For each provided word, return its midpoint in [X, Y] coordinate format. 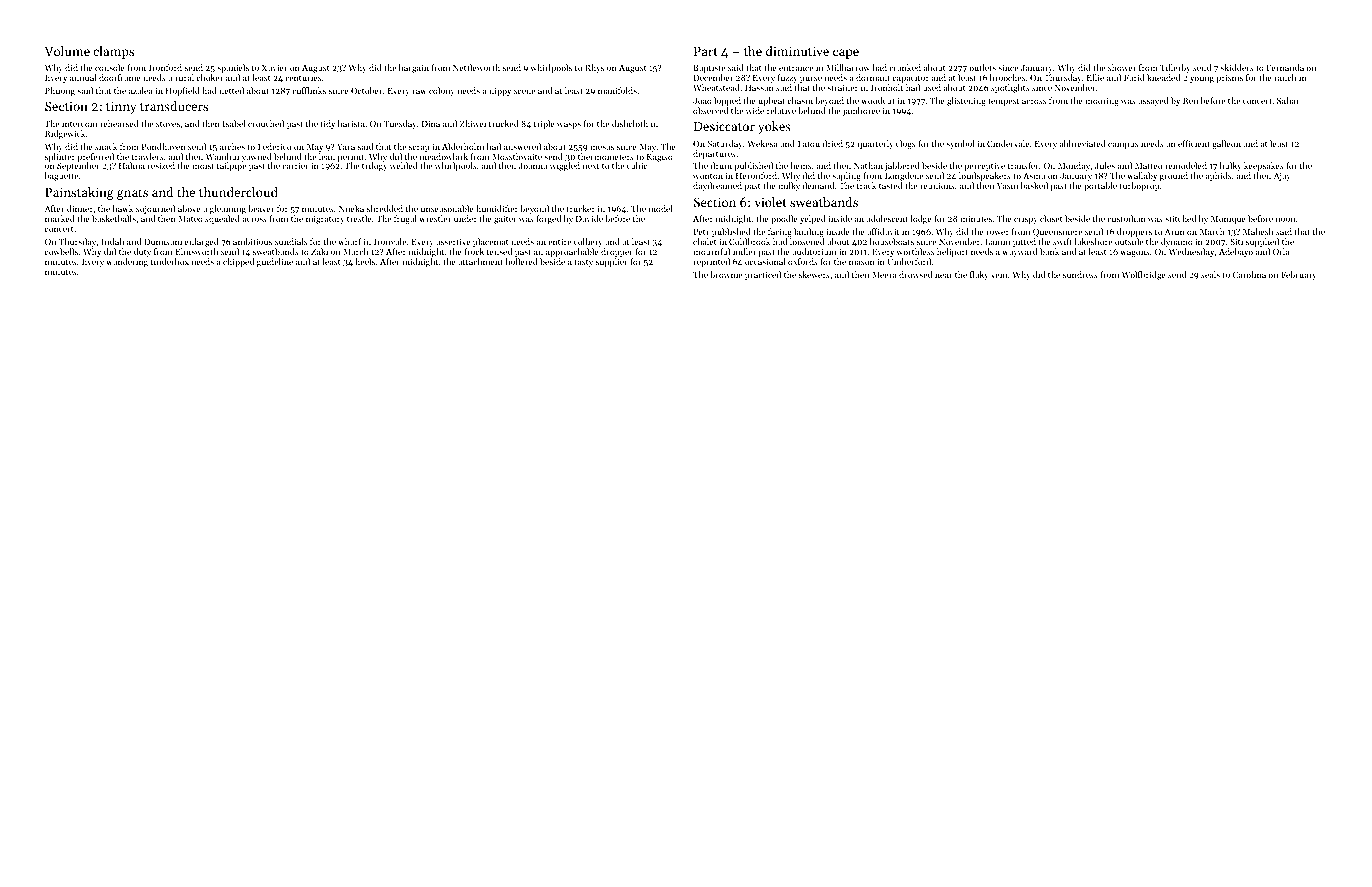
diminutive [797, 51]
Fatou [809, 144]
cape [846, 54]
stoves [168, 124]
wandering [127, 262]
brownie [726, 274]
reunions [937, 186]
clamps [113, 52]
